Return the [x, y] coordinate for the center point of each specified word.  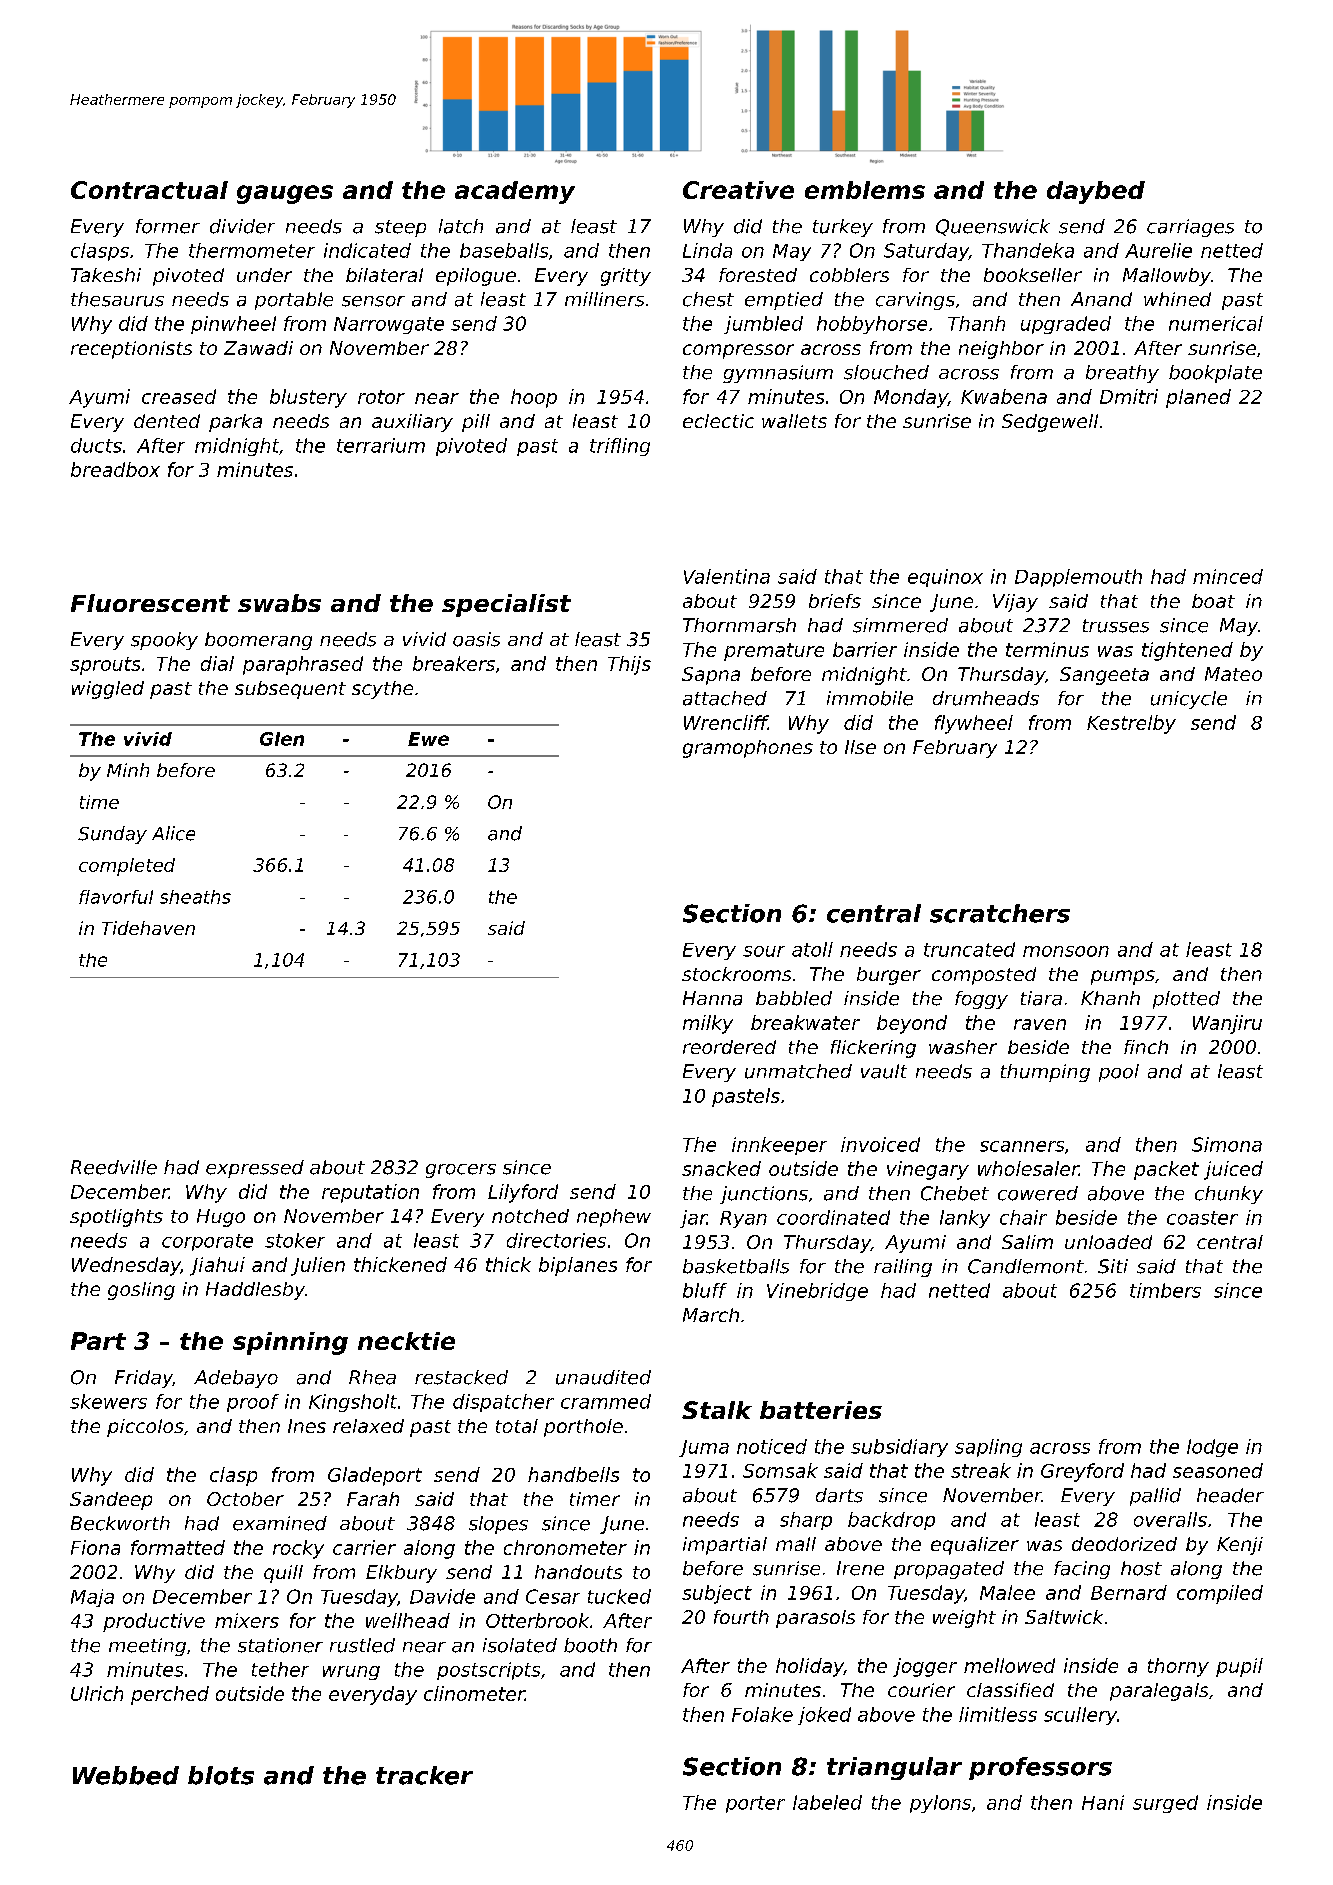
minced [1228, 576]
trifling [620, 447]
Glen [282, 739]
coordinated [833, 1217]
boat [1213, 601]
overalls [1170, 1519]
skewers [108, 1401]
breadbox [115, 469]
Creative [738, 190]
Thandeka [1028, 250]
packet [1166, 1170]
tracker [424, 1775]
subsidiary [899, 1448]
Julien [318, 1266]
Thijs [629, 665]
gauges [285, 194]
